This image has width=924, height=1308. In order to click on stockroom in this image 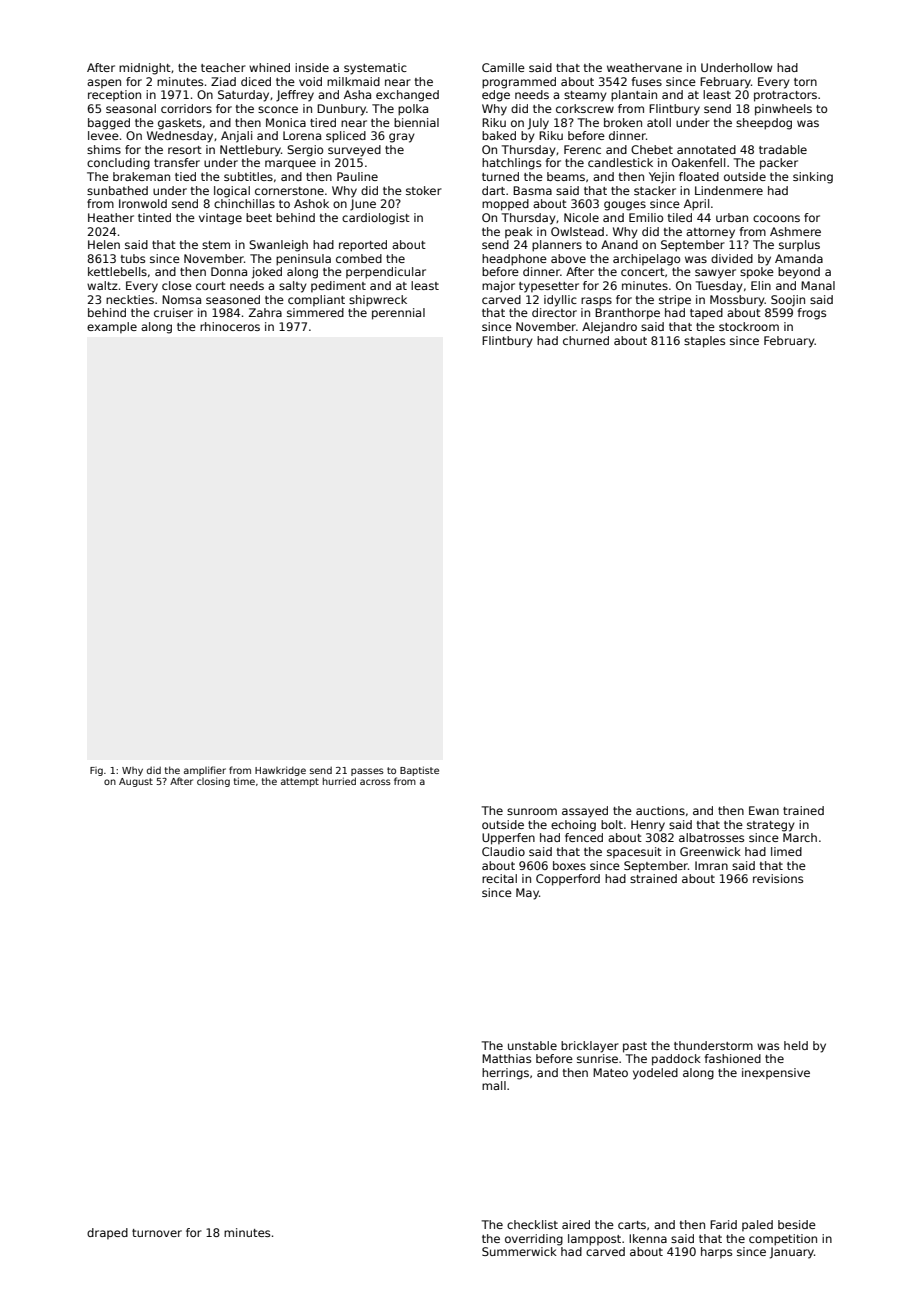, I will do `click(749, 326)`.
